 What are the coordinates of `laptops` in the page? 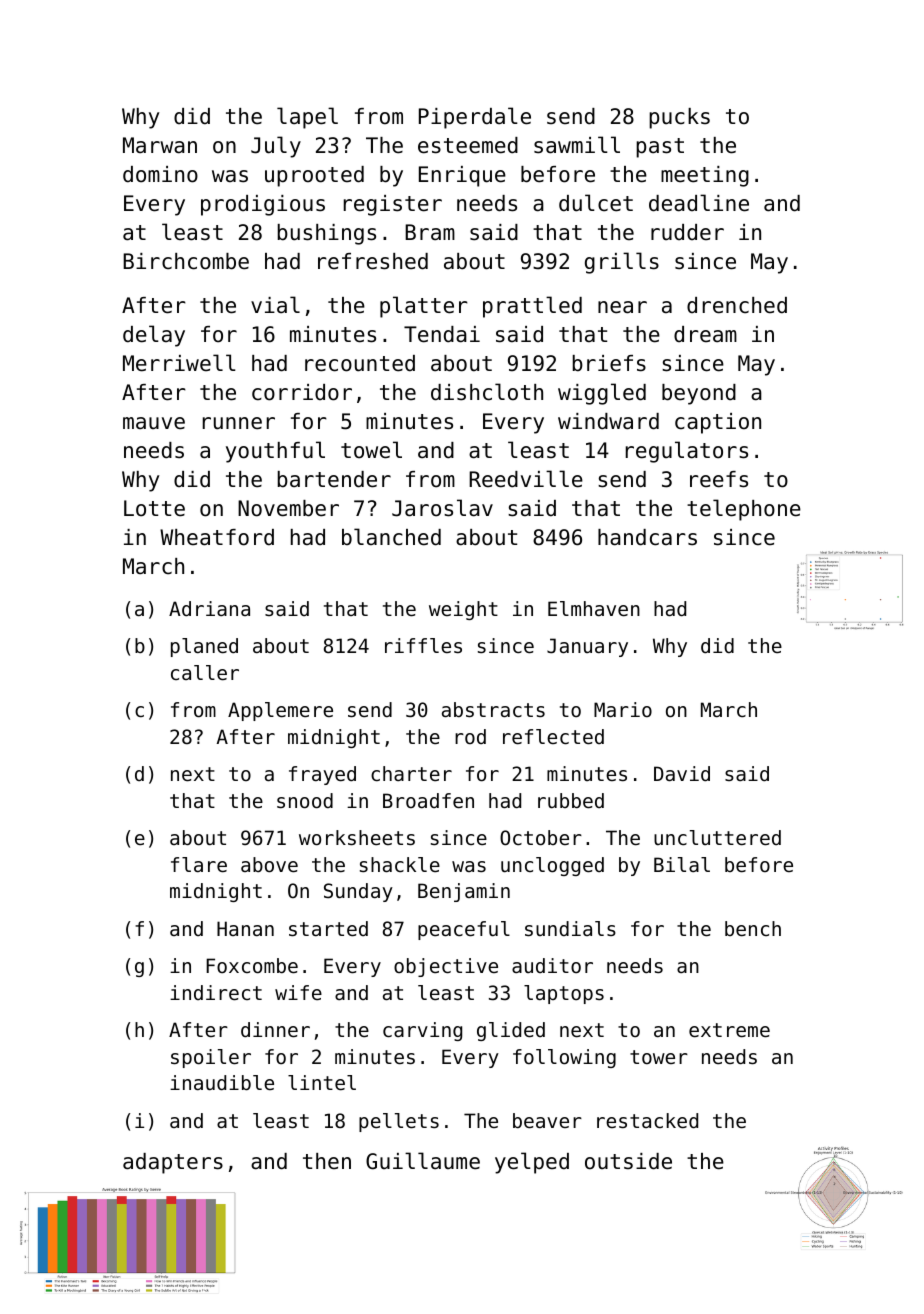 It's located at (564, 994).
